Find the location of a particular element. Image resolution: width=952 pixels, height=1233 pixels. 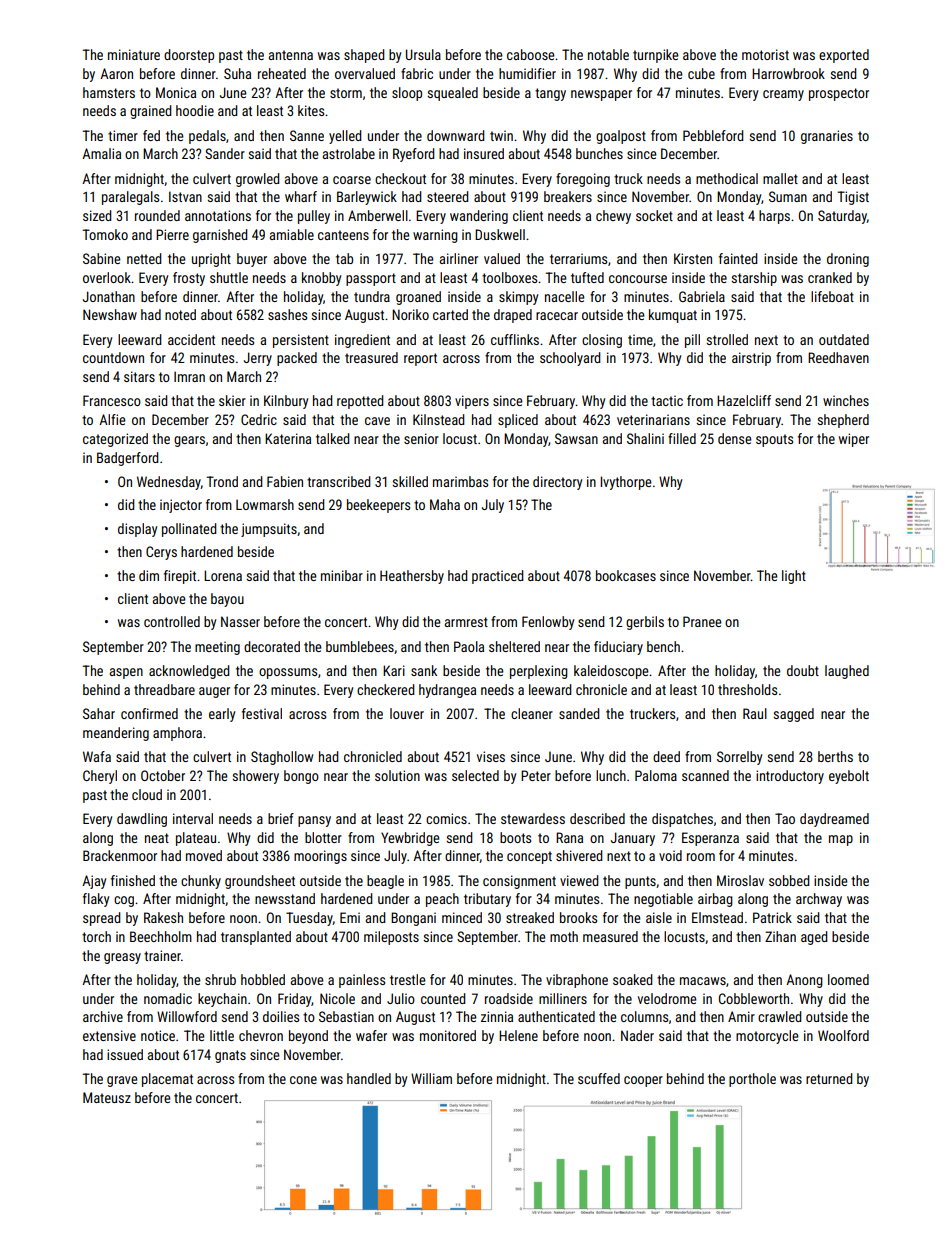

light is located at coordinates (794, 577).
